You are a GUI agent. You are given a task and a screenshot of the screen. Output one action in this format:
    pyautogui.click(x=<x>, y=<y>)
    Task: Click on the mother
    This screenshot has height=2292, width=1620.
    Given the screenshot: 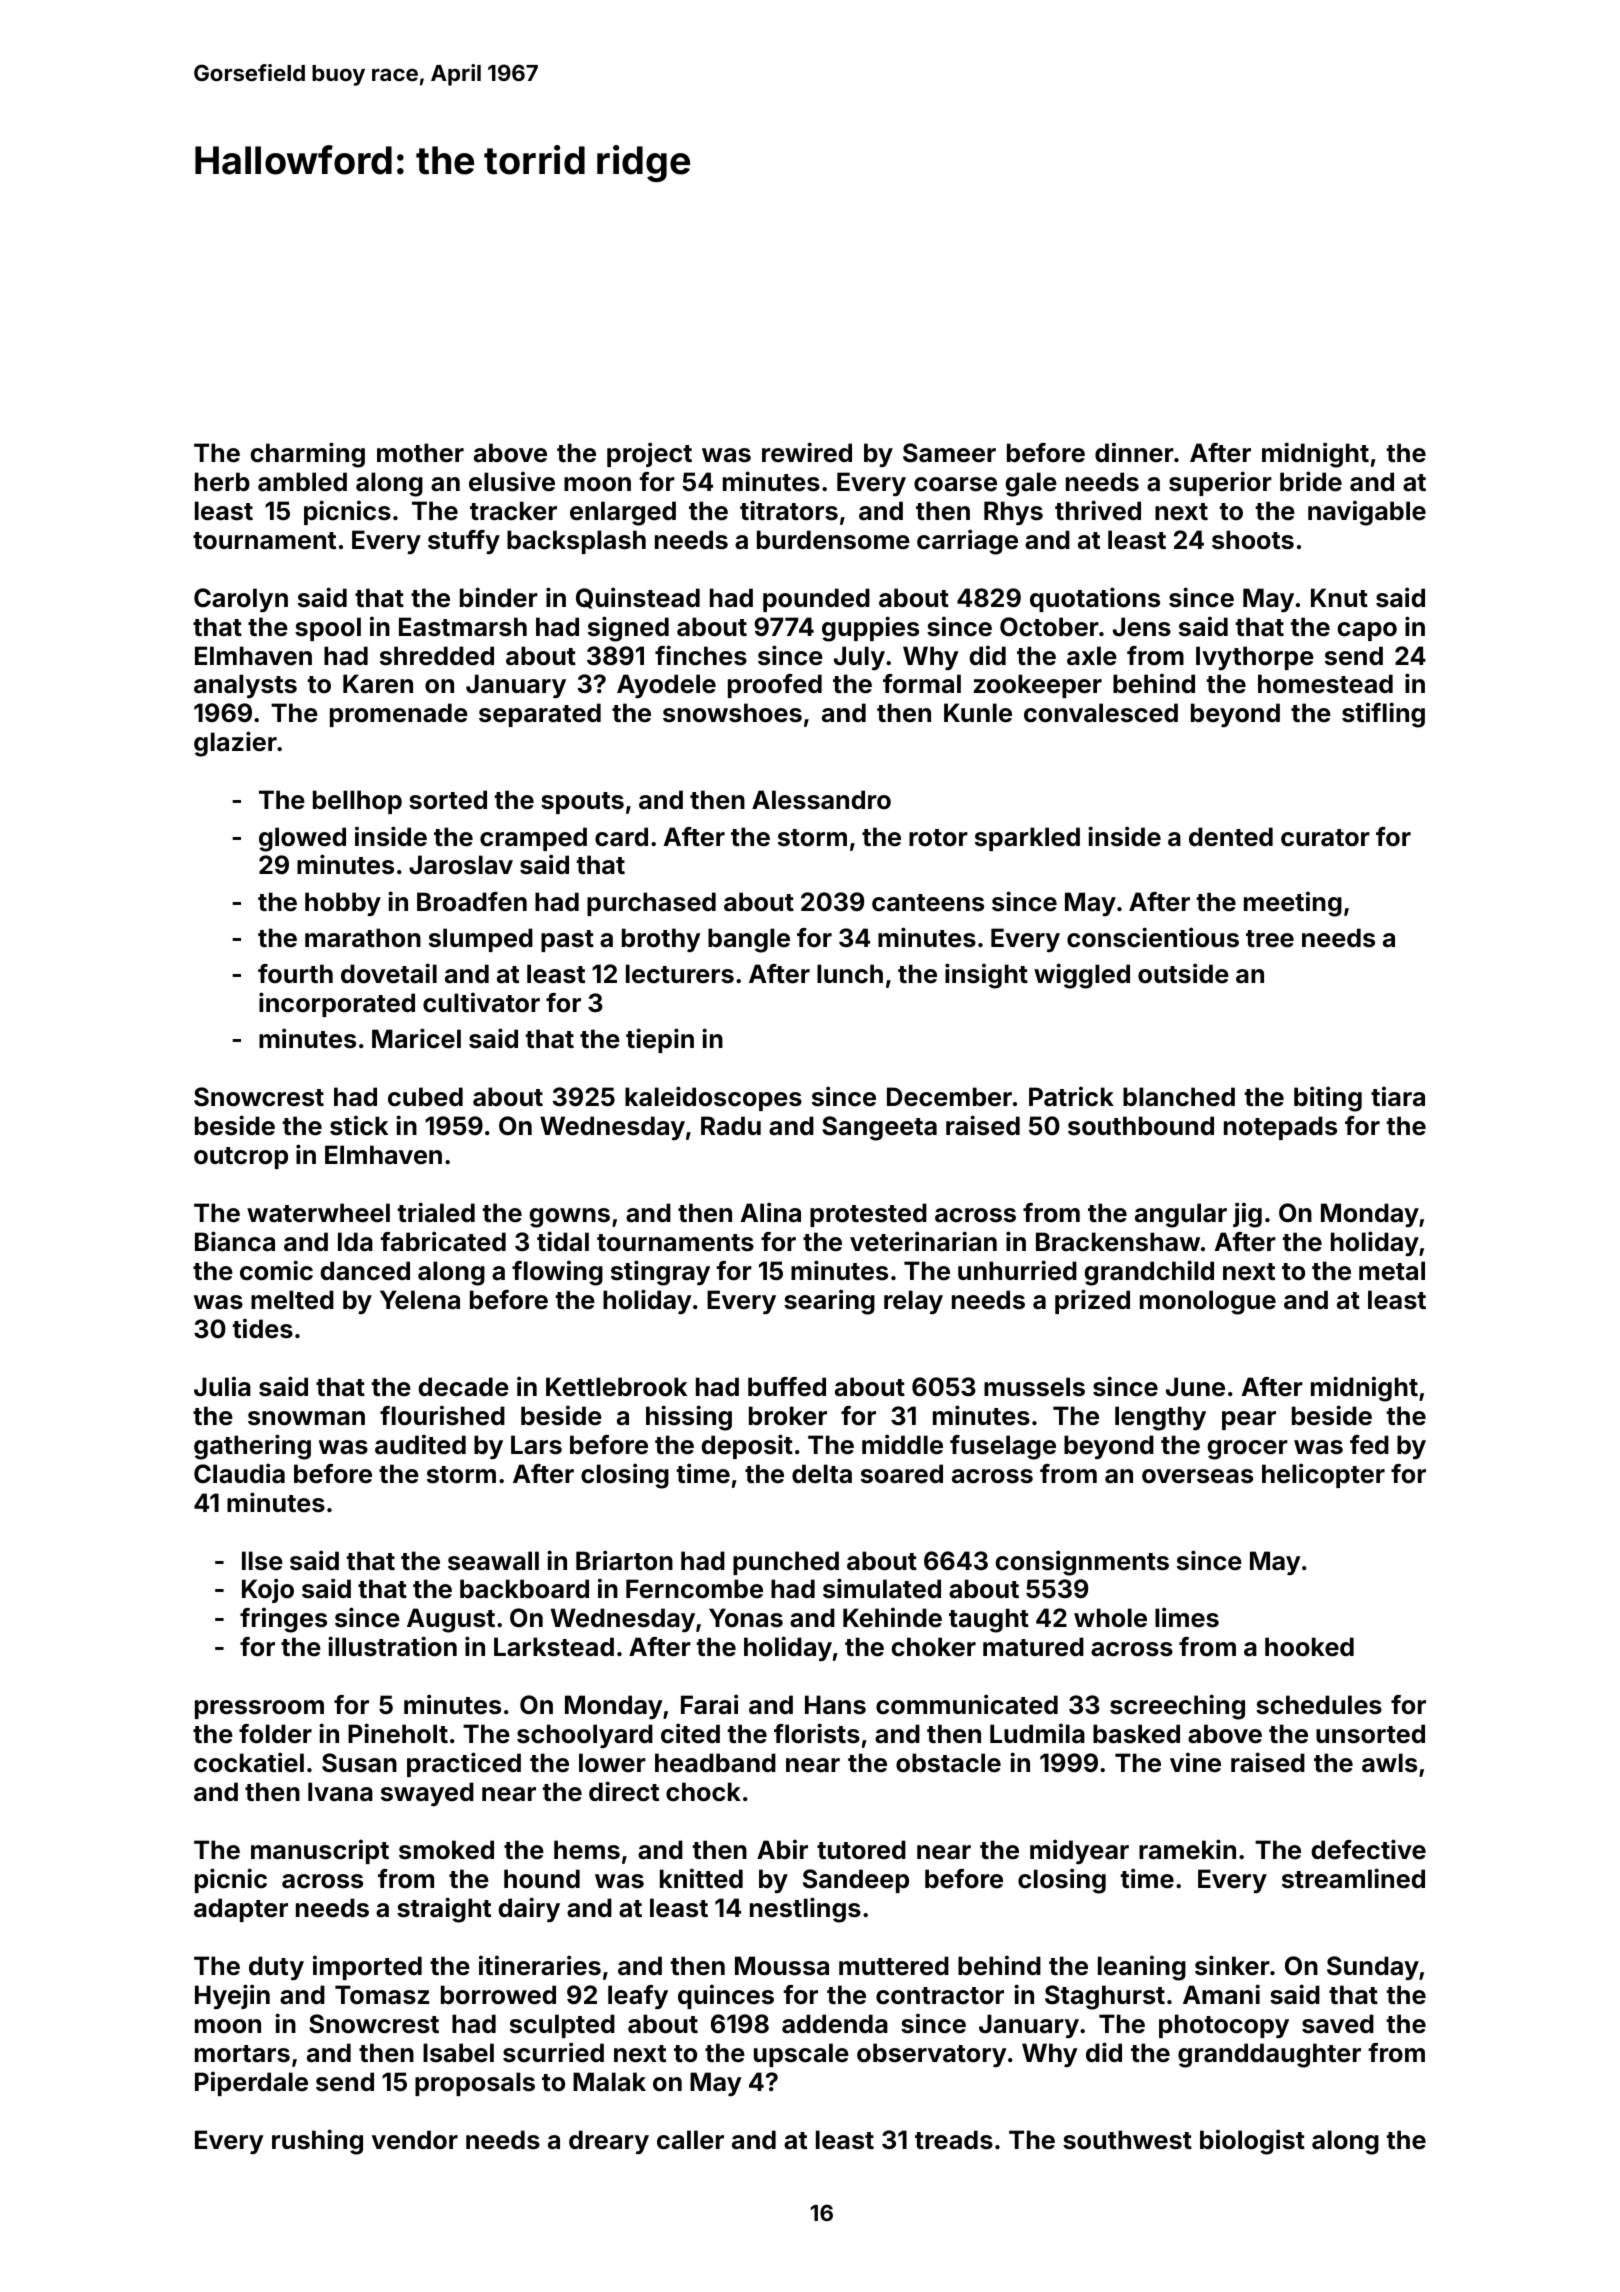 What is the action you would take?
    pyautogui.click(x=420, y=453)
